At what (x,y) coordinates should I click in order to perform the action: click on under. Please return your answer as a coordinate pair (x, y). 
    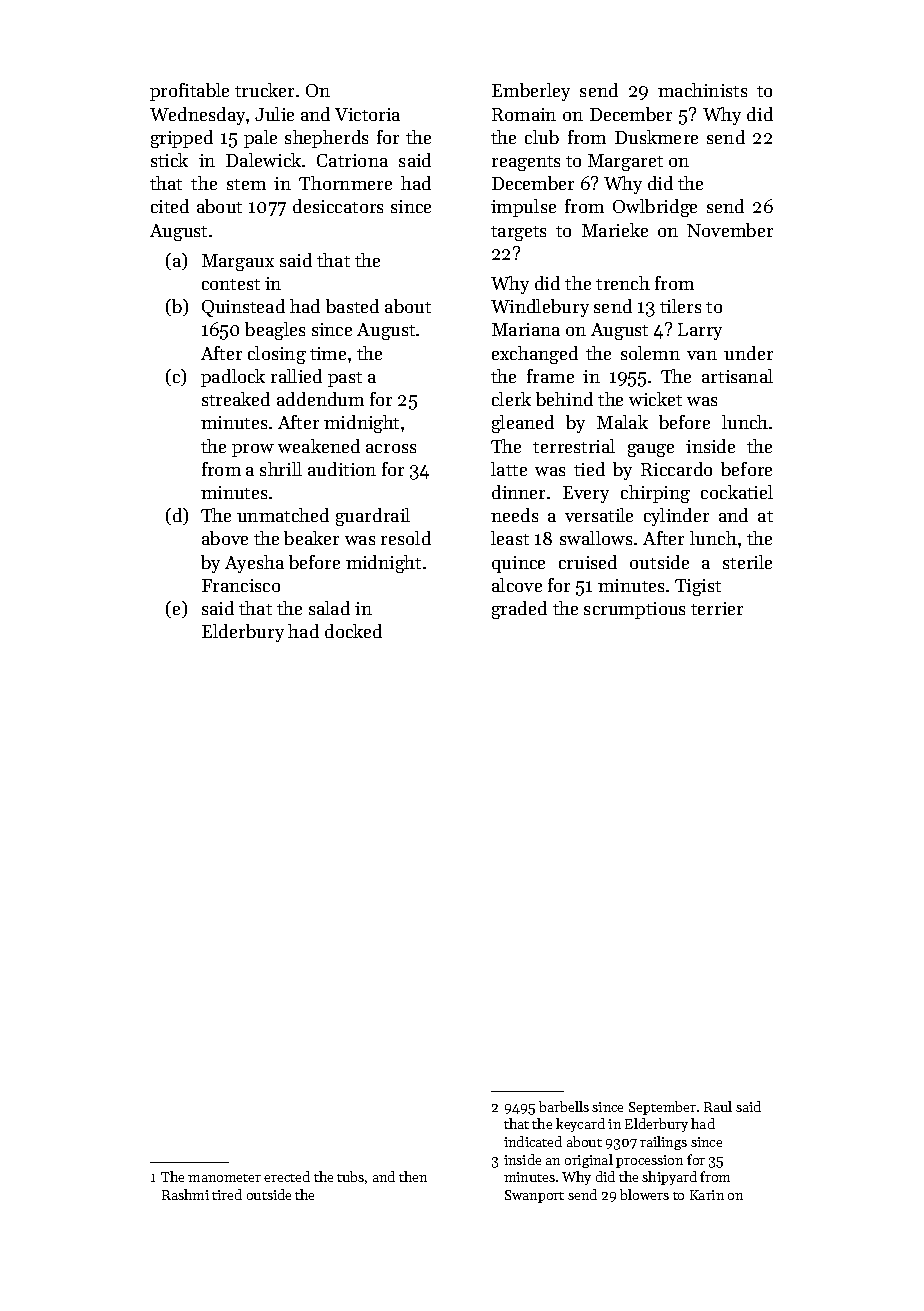
    Looking at the image, I should click on (748, 353).
